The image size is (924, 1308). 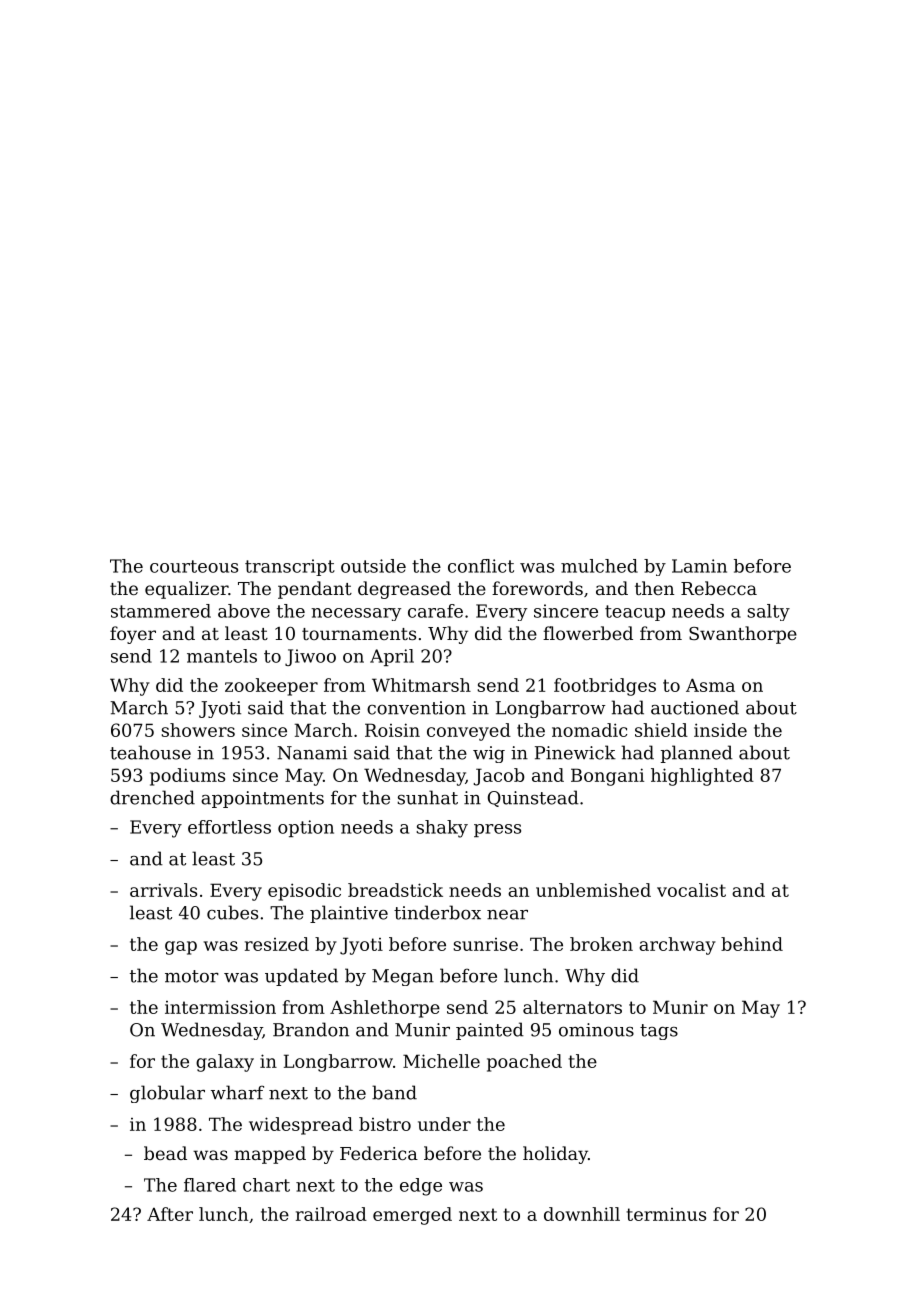 I want to click on foyer, so click(x=133, y=635).
